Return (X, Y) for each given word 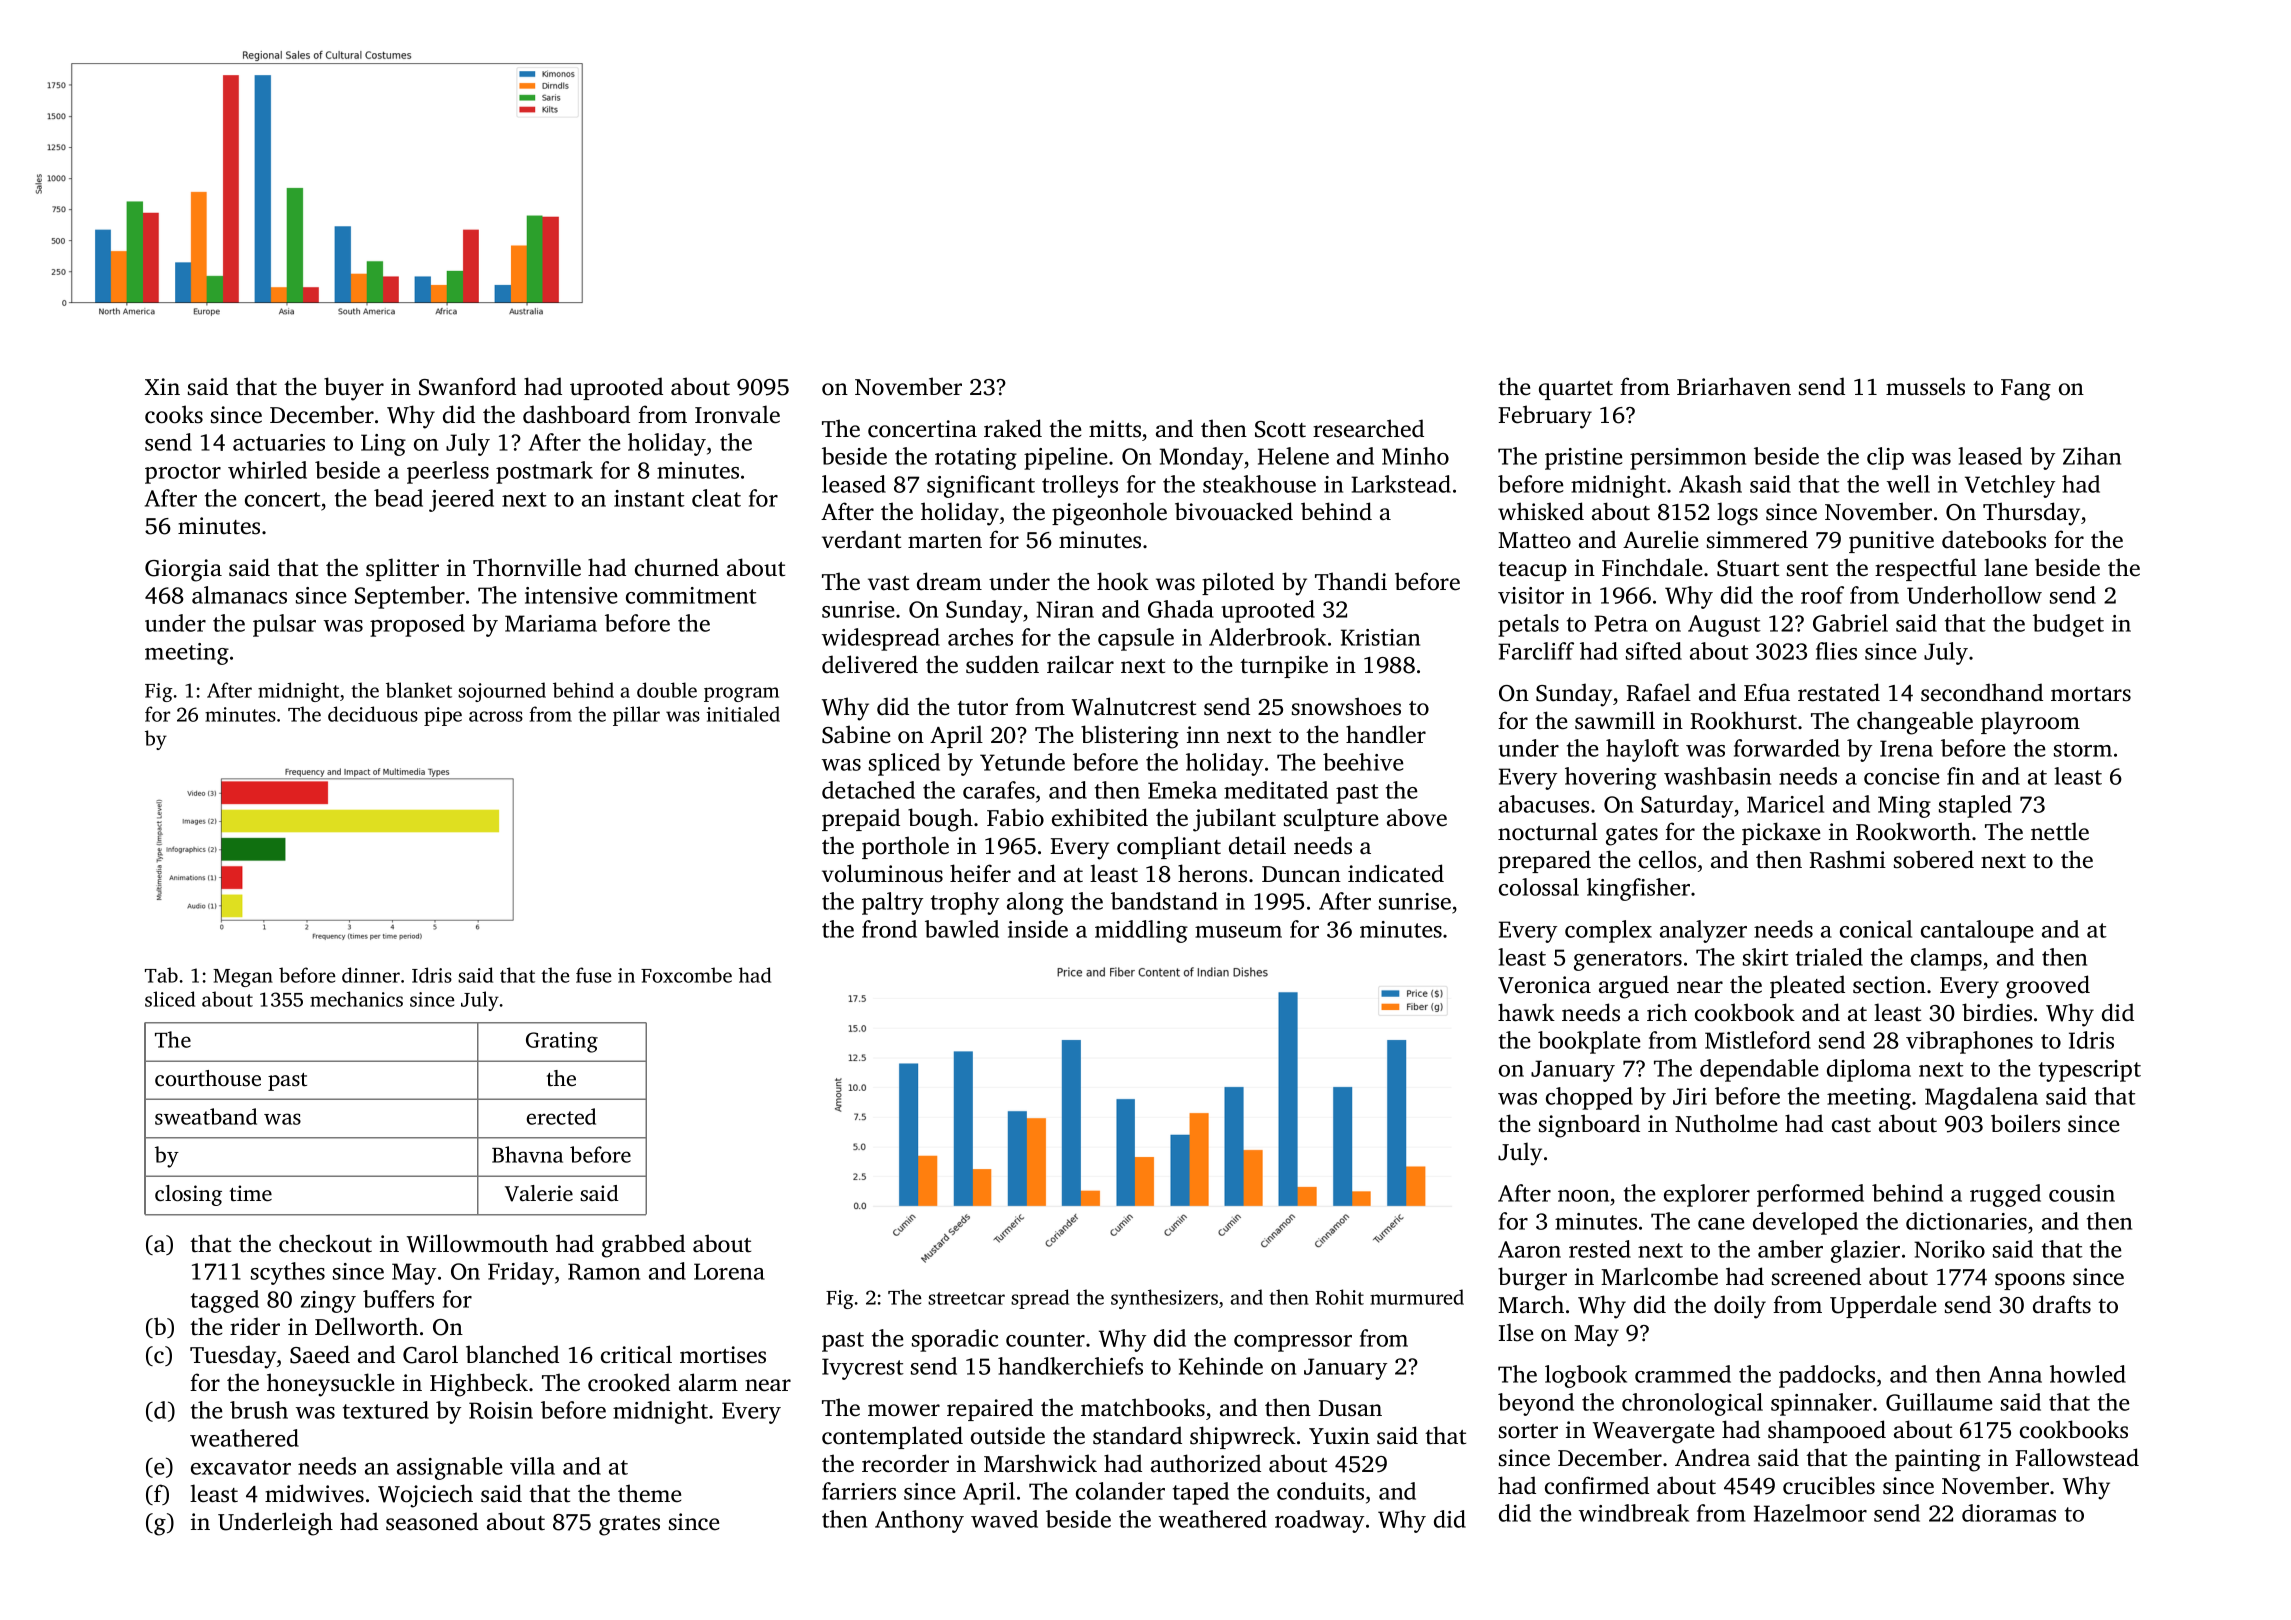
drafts (2062, 1304)
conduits (1320, 1491)
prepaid (861, 819)
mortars (2091, 694)
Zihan (2092, 456)
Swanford (467, 386)
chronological (1692, 1404)
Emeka (1182, 790)
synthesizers (1164, 1299)
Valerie (539, 1193)
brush (259, 1410)
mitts (1115, 429)
